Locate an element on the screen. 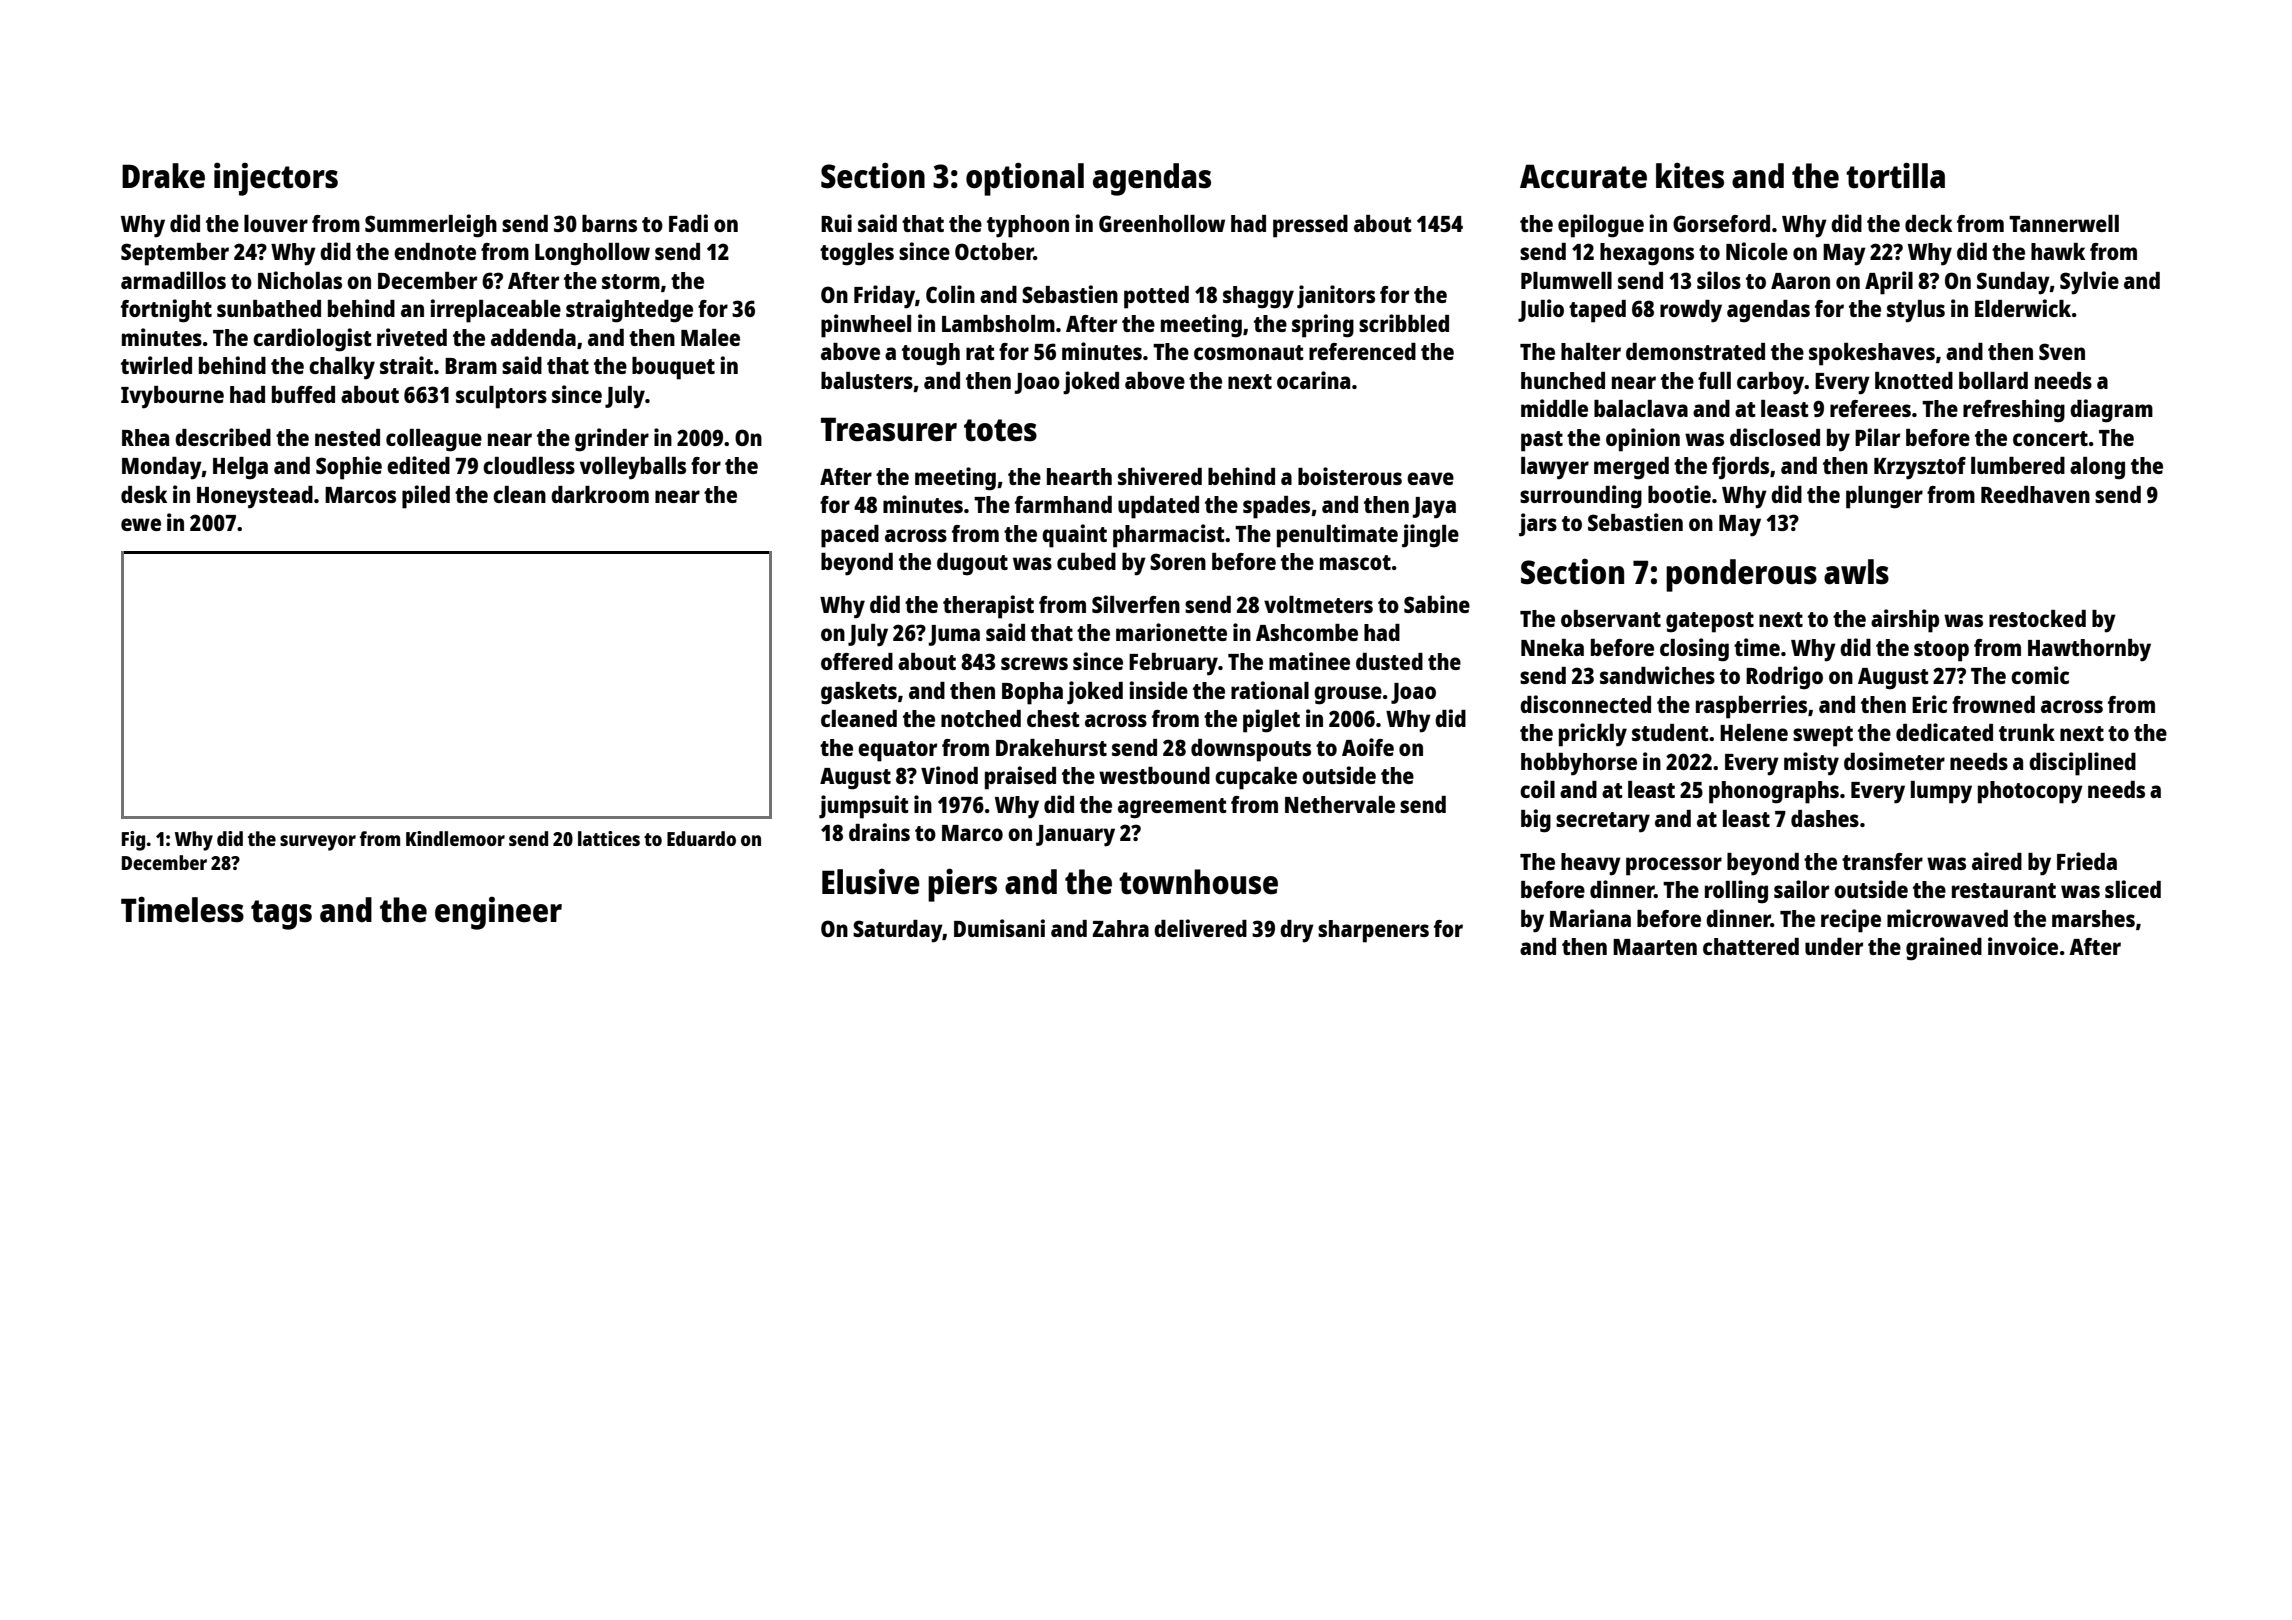 The height and width of the screenshot is (1620, 2292). tags is located at coordinates (281, 915).
